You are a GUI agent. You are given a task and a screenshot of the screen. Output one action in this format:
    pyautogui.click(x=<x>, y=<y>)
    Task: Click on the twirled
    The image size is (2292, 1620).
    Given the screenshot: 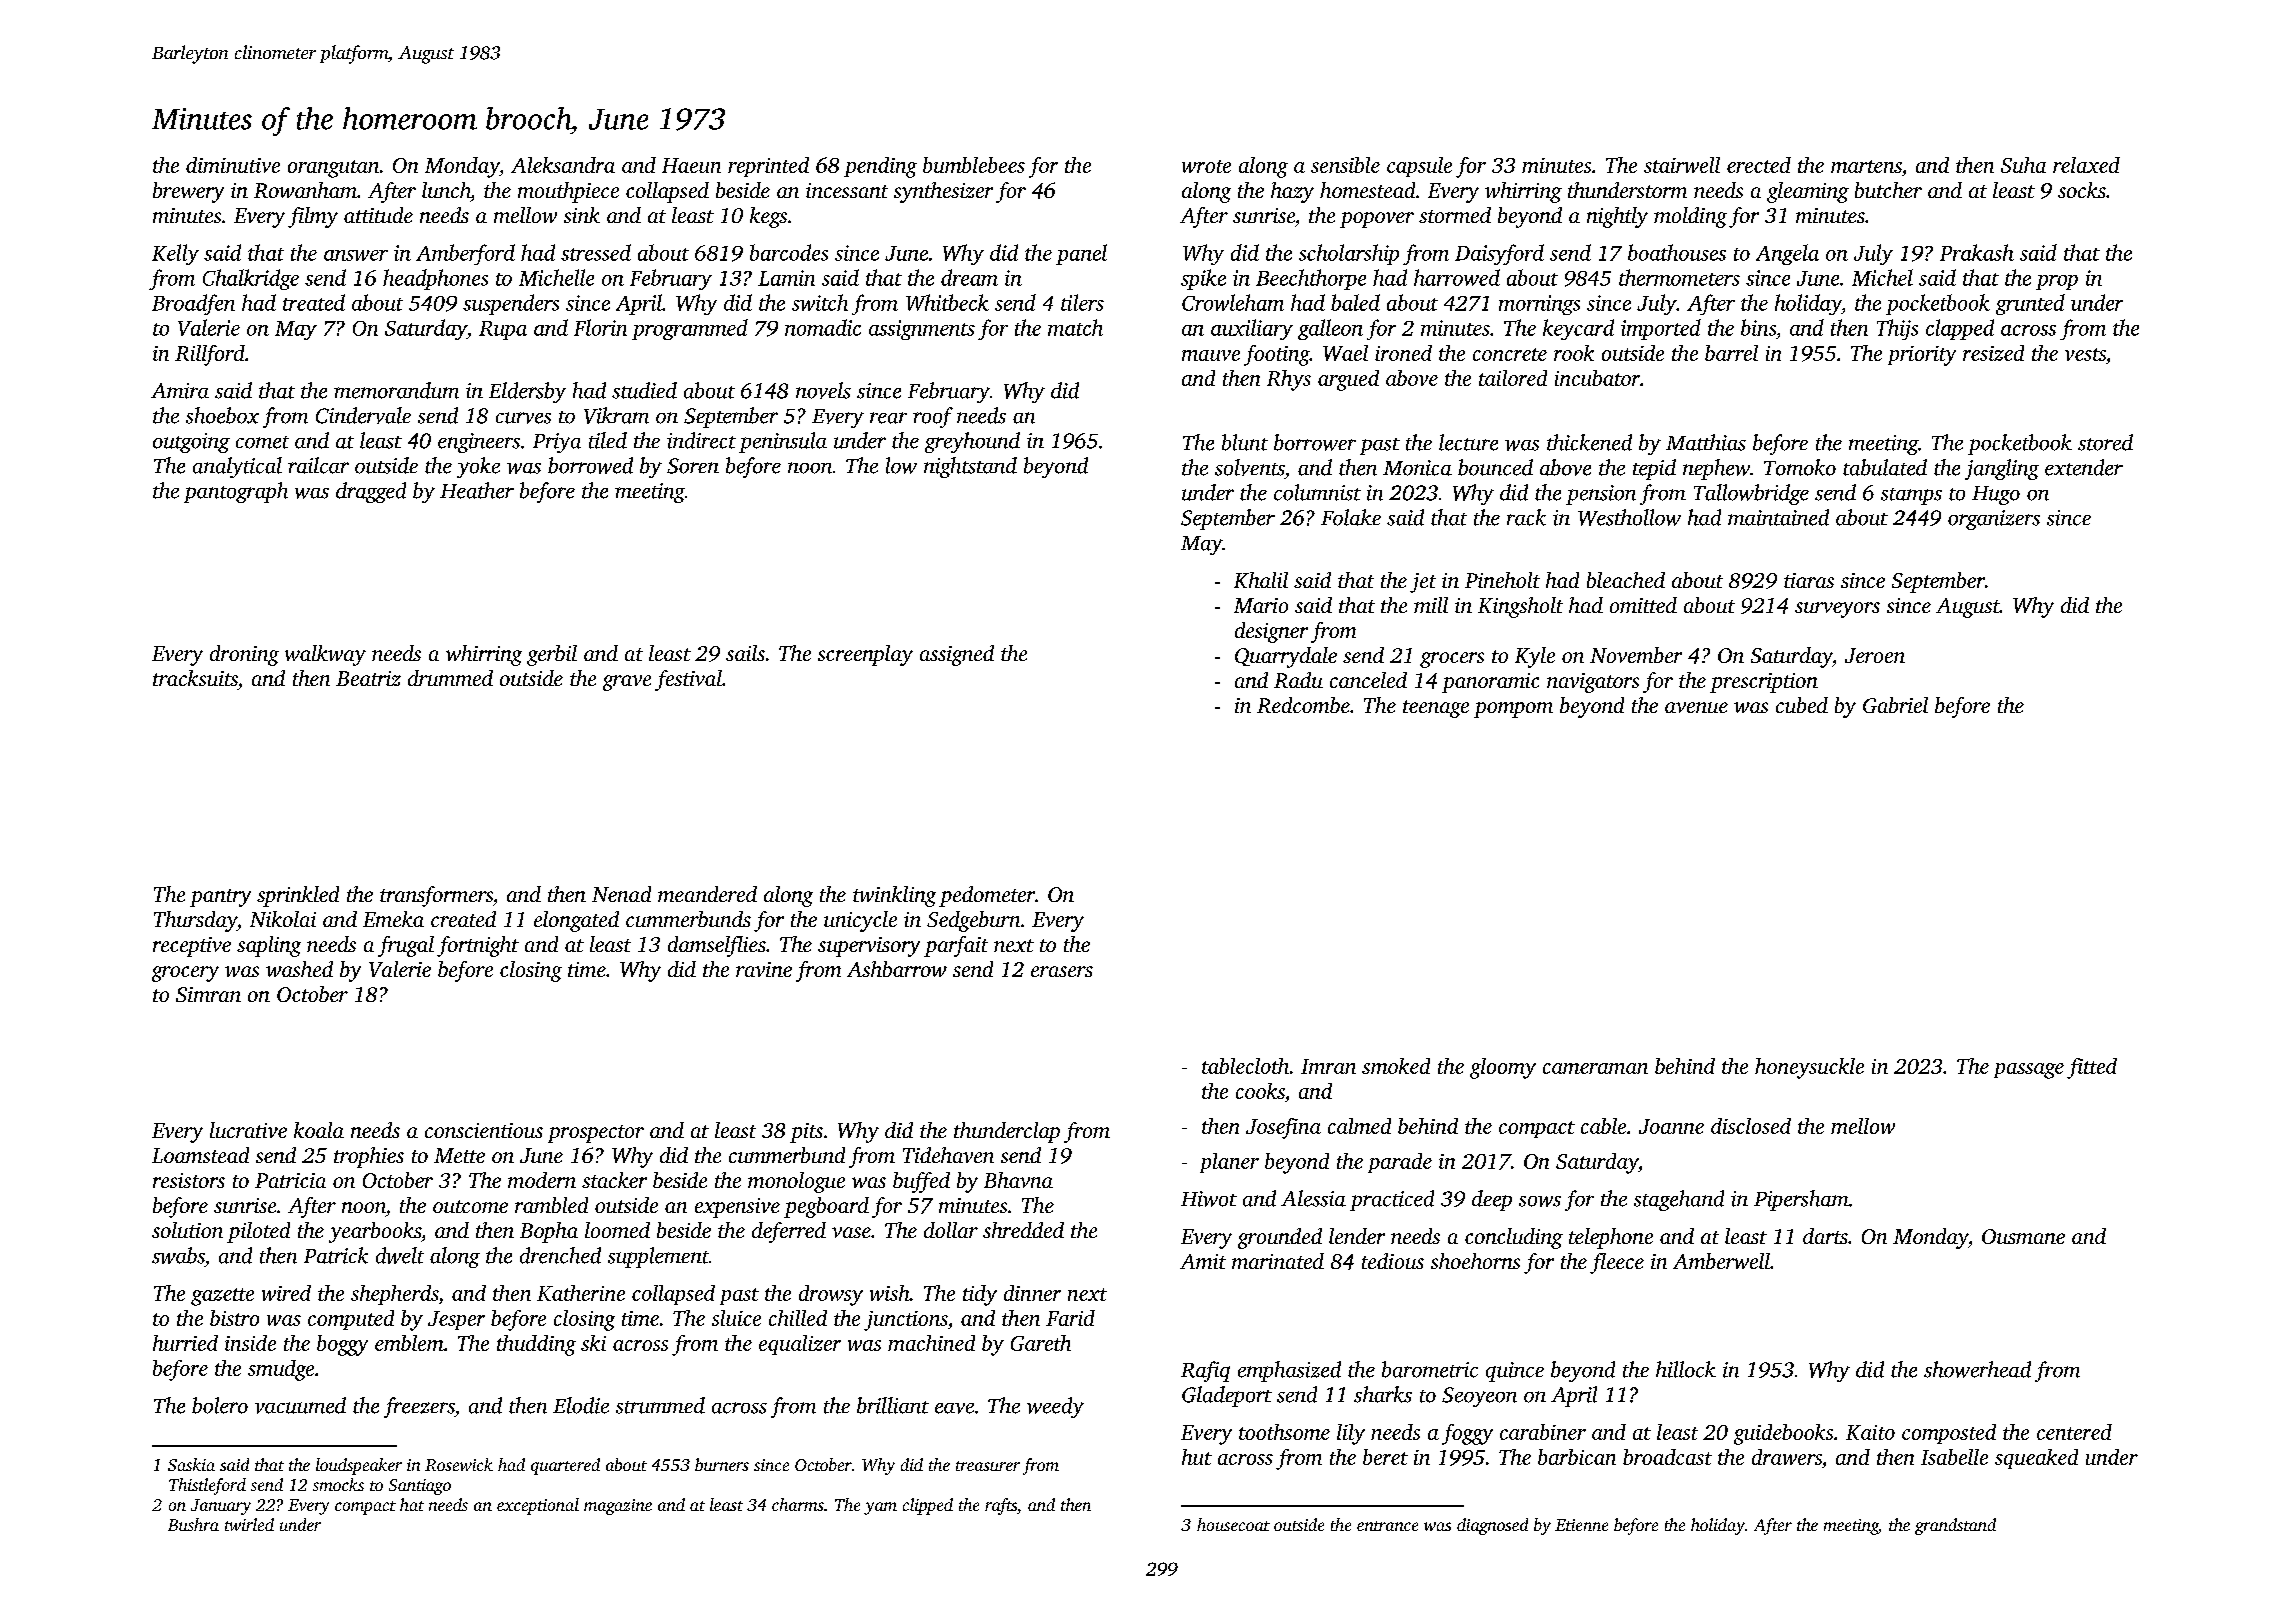 What is the action you would take?
    pyautogui.click(x=249, y=1524)
